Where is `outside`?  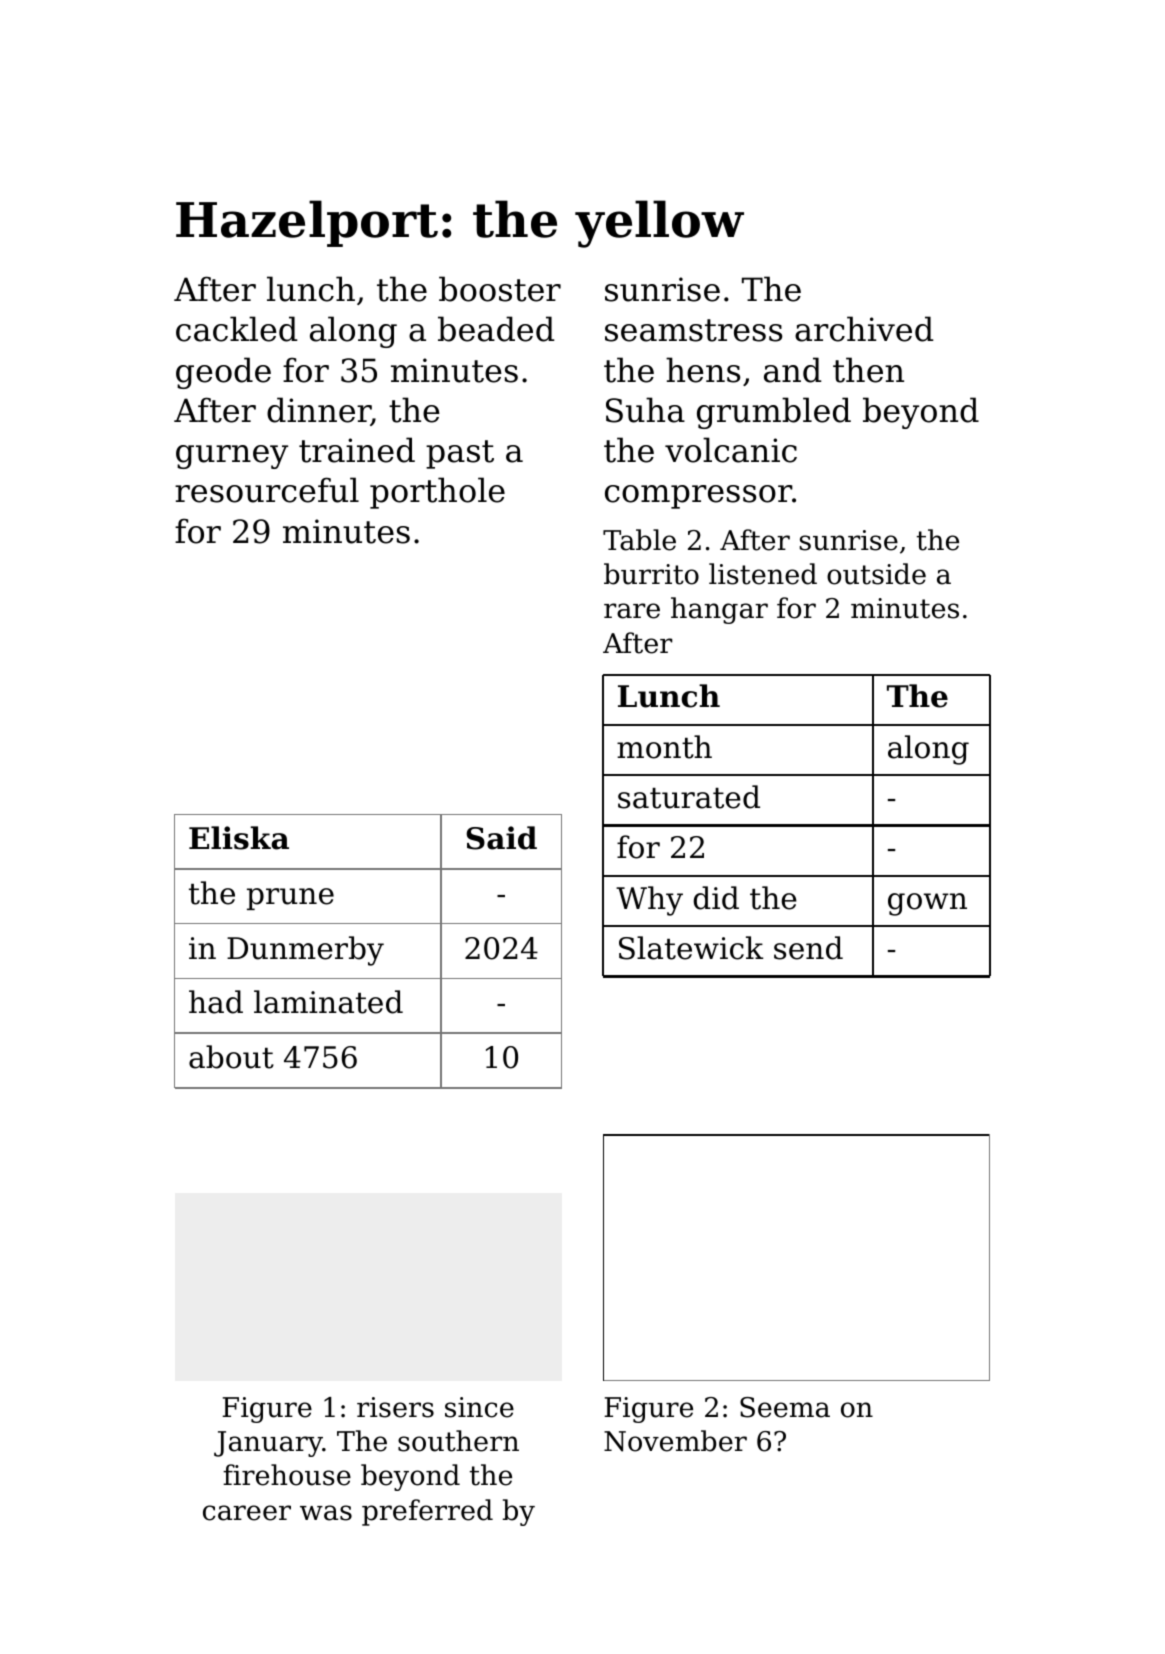
outside is located at coordinates (876, 574).
